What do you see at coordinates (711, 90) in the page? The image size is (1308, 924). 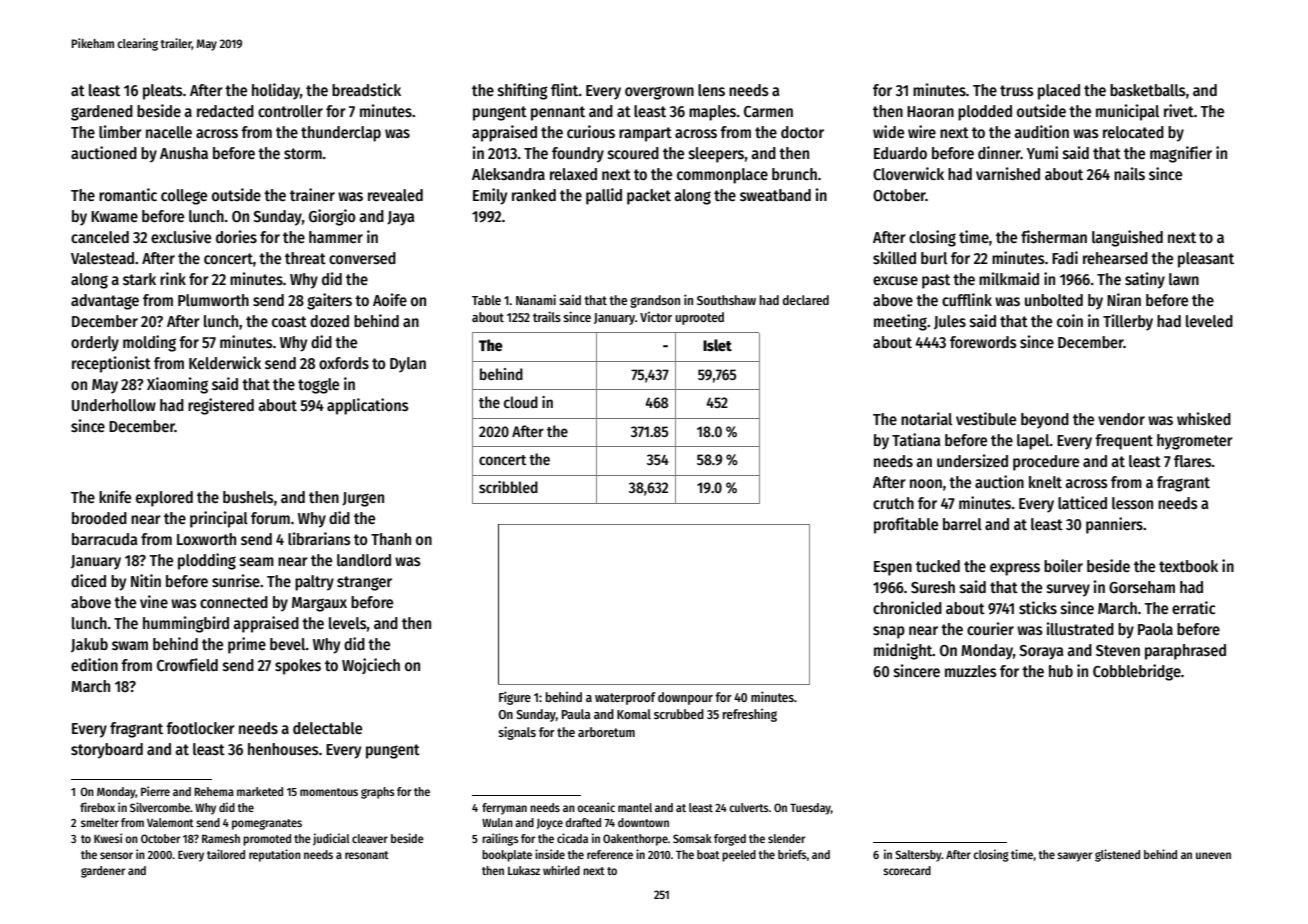 I see `lens` at bounding box center [711, 90].
